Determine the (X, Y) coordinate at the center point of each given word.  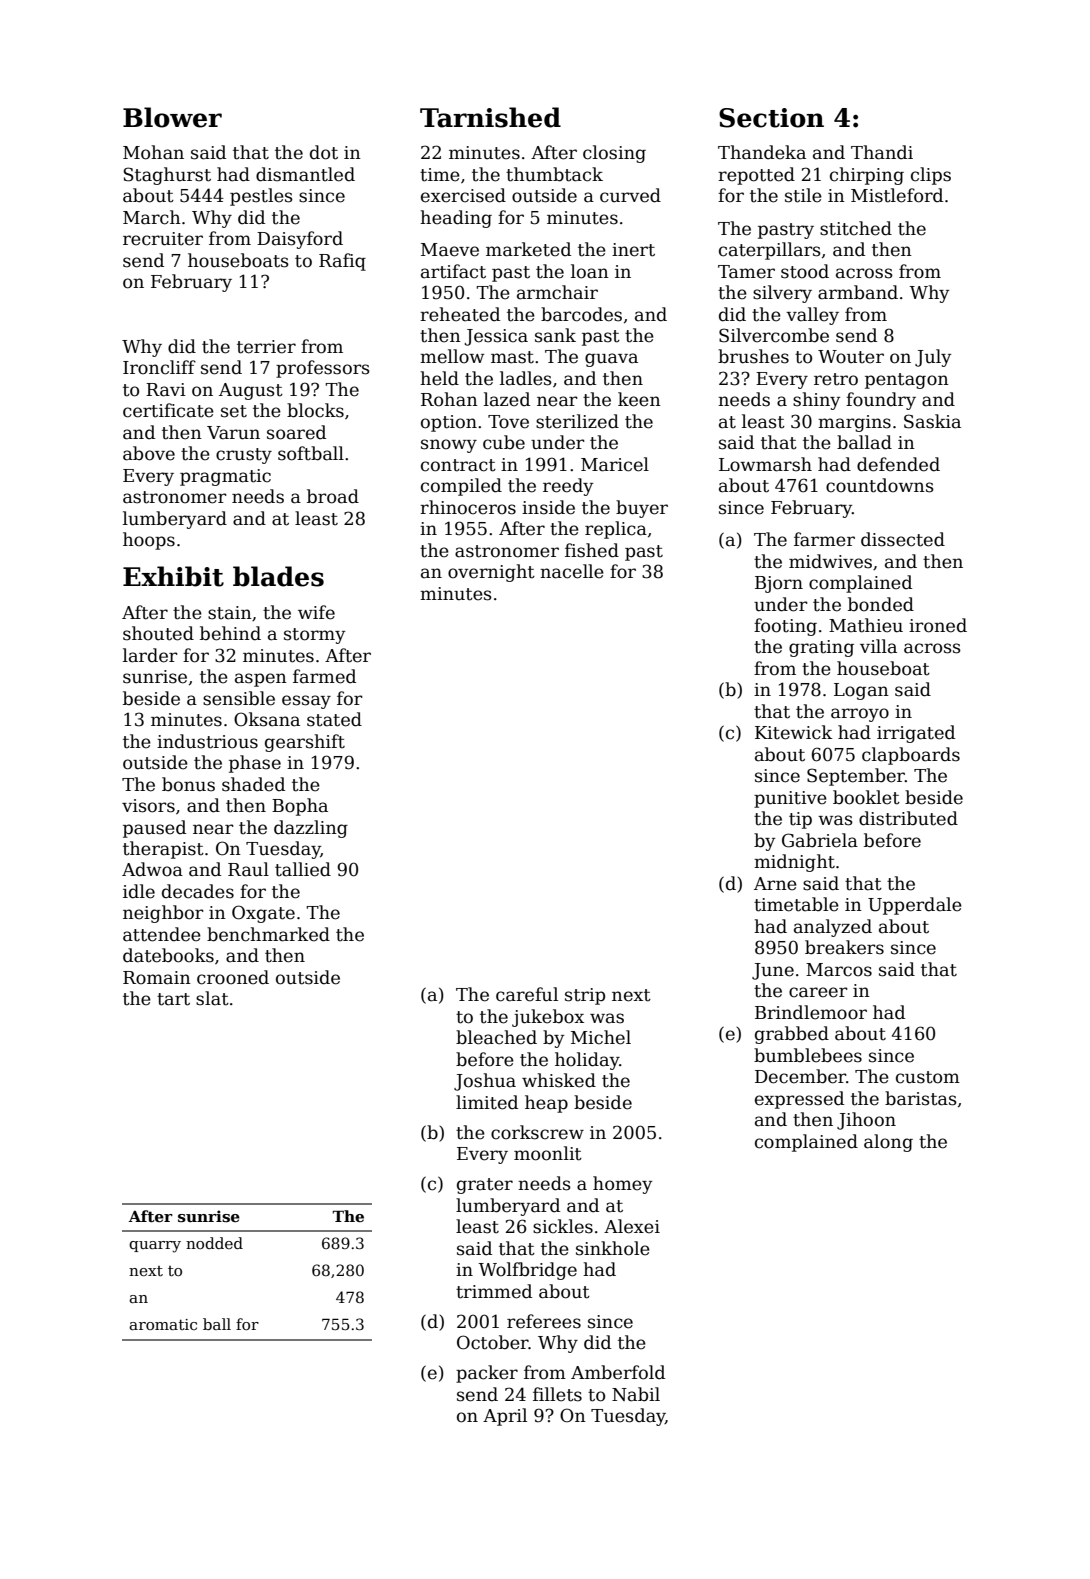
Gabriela (820, 840)
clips (931, 176)
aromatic (163, 1324)
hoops (149, 541)
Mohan (153, 152)
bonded (881, 604)
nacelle (572, 571)
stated (334, 719)
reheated (460, 314)
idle (139, 891)
